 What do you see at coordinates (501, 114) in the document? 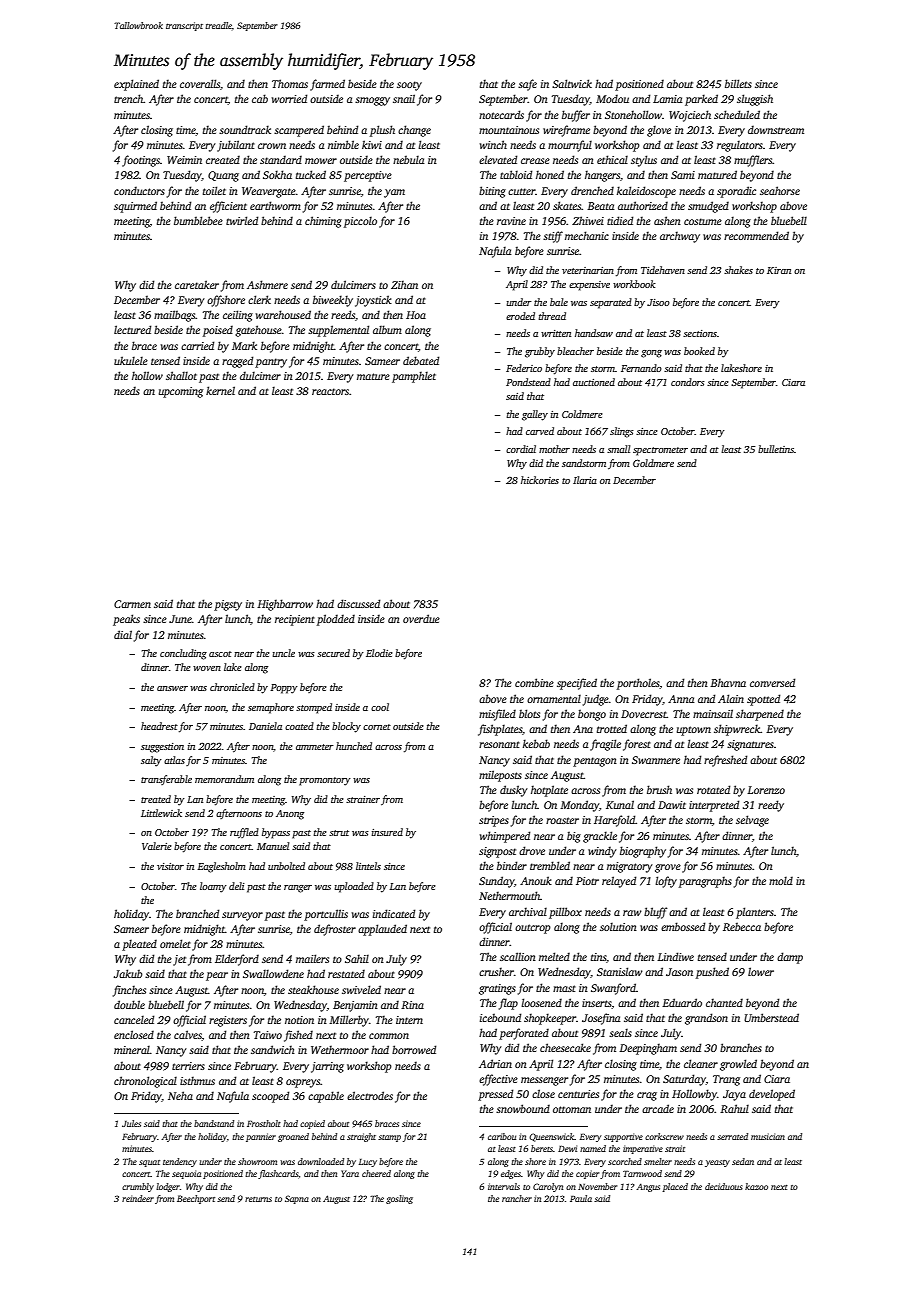
I see `notecards` at bounding box center [501, 114].
